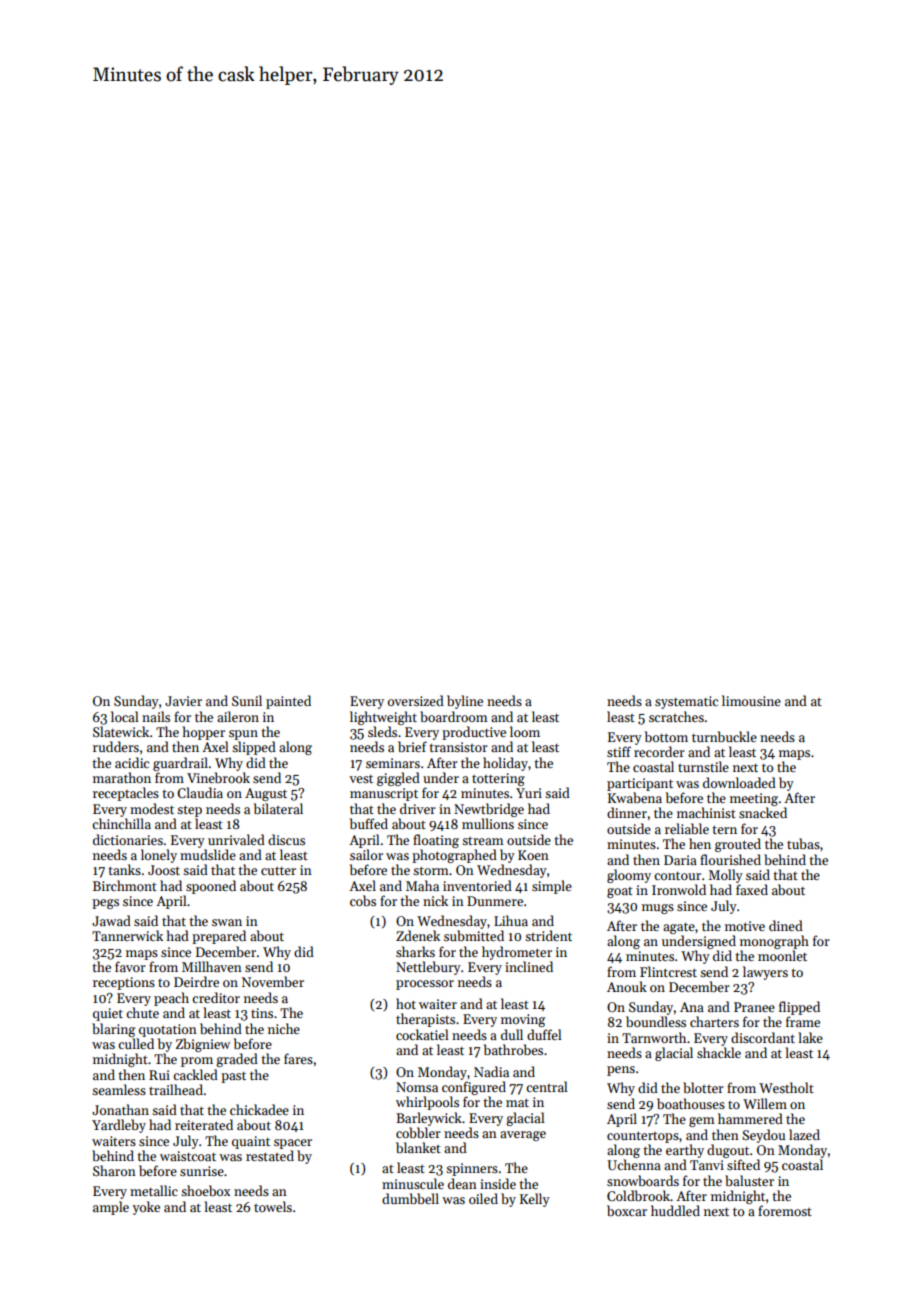 The height and width of the image is (1308, 924). Describe the element at coordinates (415, 951) in the image. I see `sharks` at that location.
